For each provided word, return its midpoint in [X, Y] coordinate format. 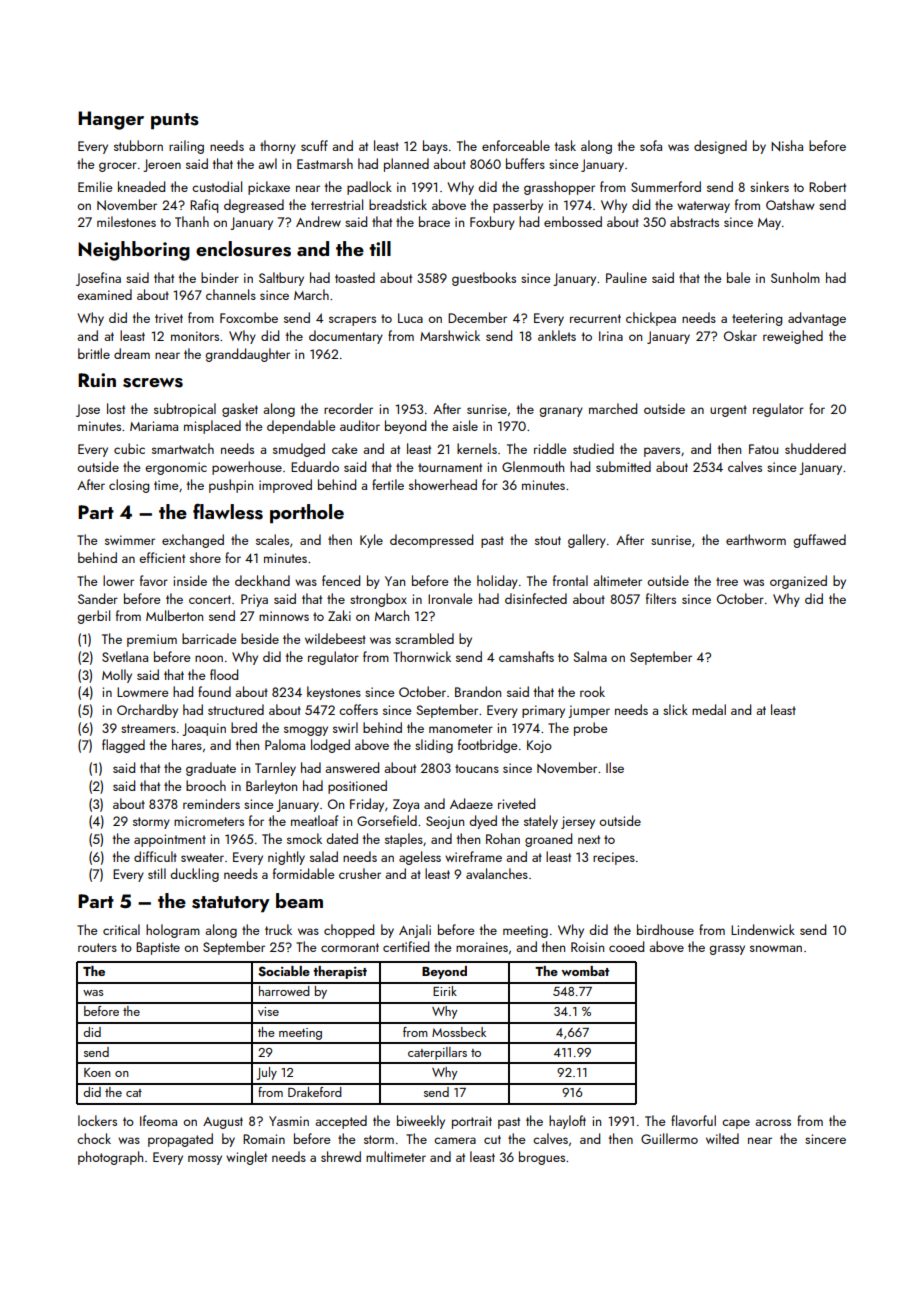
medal [709, 709]
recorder [348, 408]
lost [116, 408]
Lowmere [143, 692]
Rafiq [204, 206]
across [773, 1122]
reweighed [793, 337]
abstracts [694, 221]
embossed [573, 221]
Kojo [539, 746]
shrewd [341, 1156]
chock [94, 1138]
